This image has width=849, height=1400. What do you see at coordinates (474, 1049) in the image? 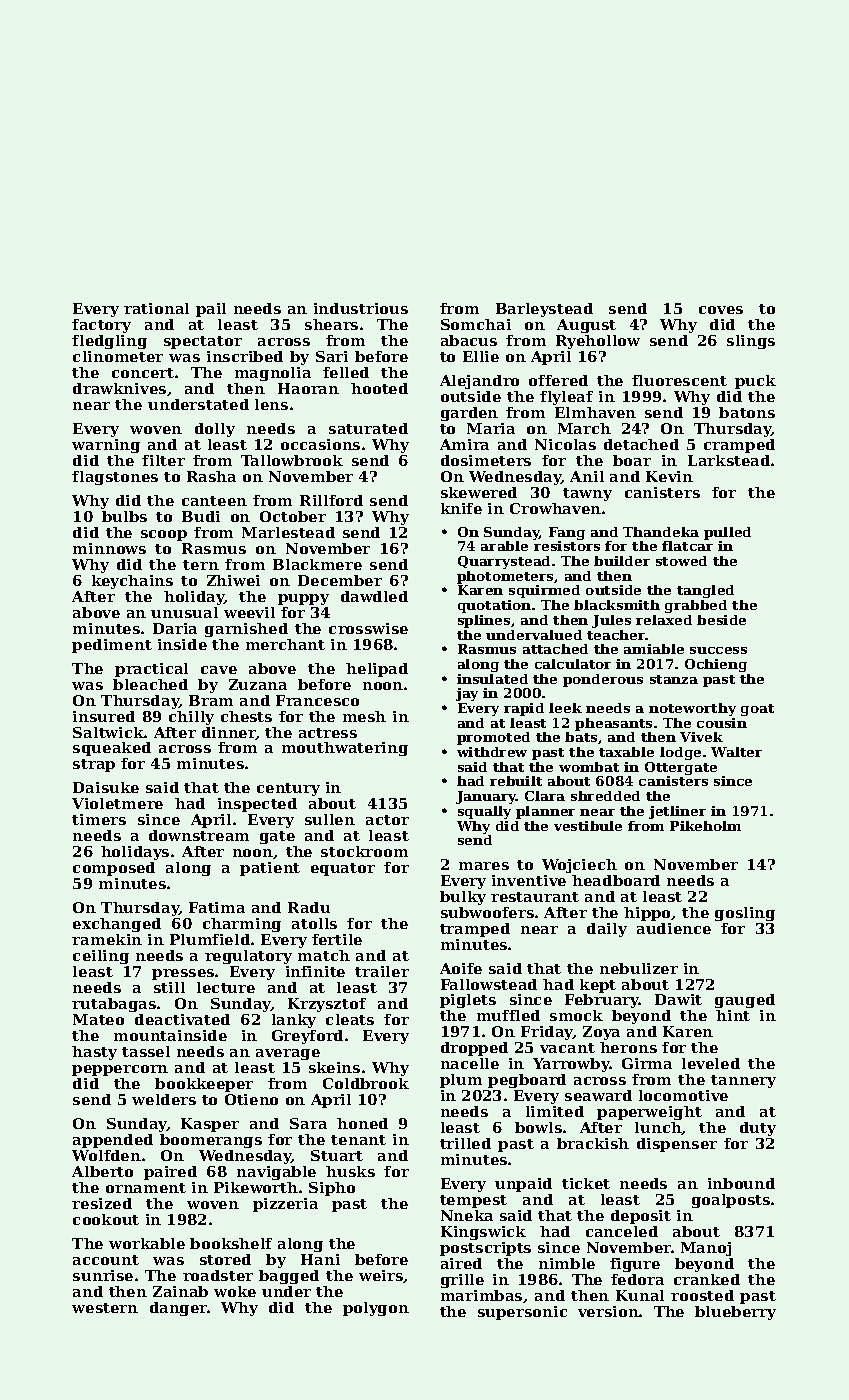
I see `dropped` at bounding box center [474, 1049].
